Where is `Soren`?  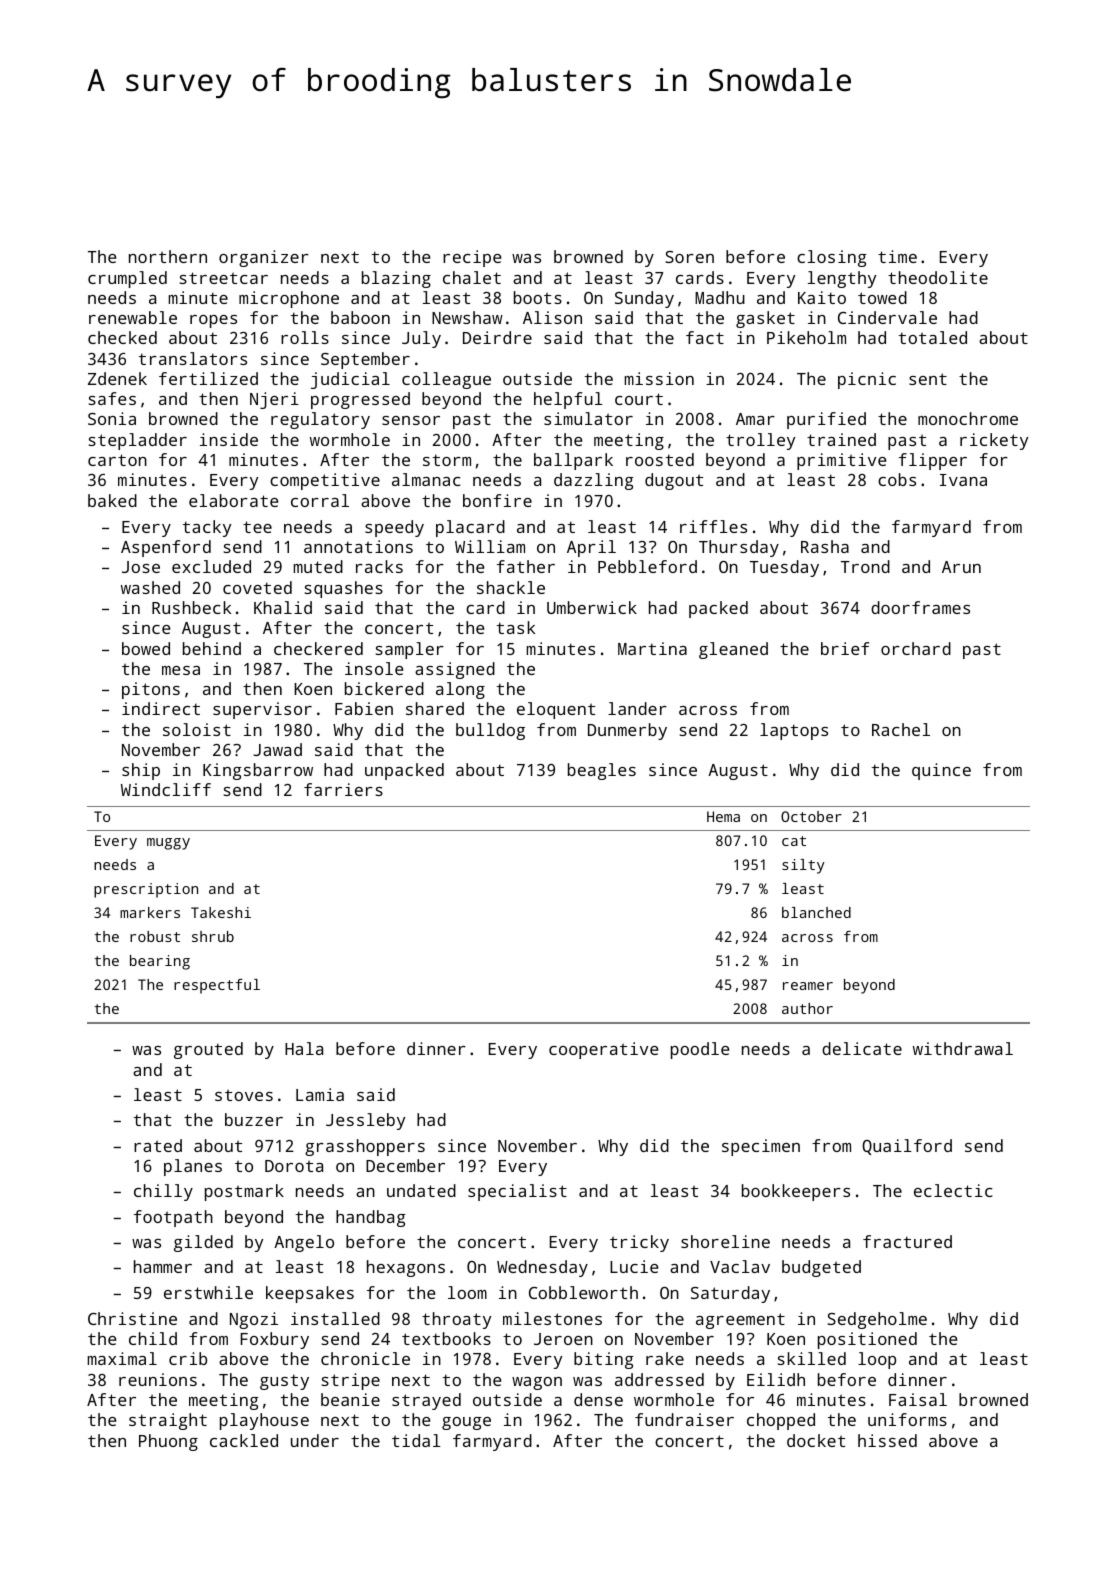 Soren is located at coordinates (689, 257).
